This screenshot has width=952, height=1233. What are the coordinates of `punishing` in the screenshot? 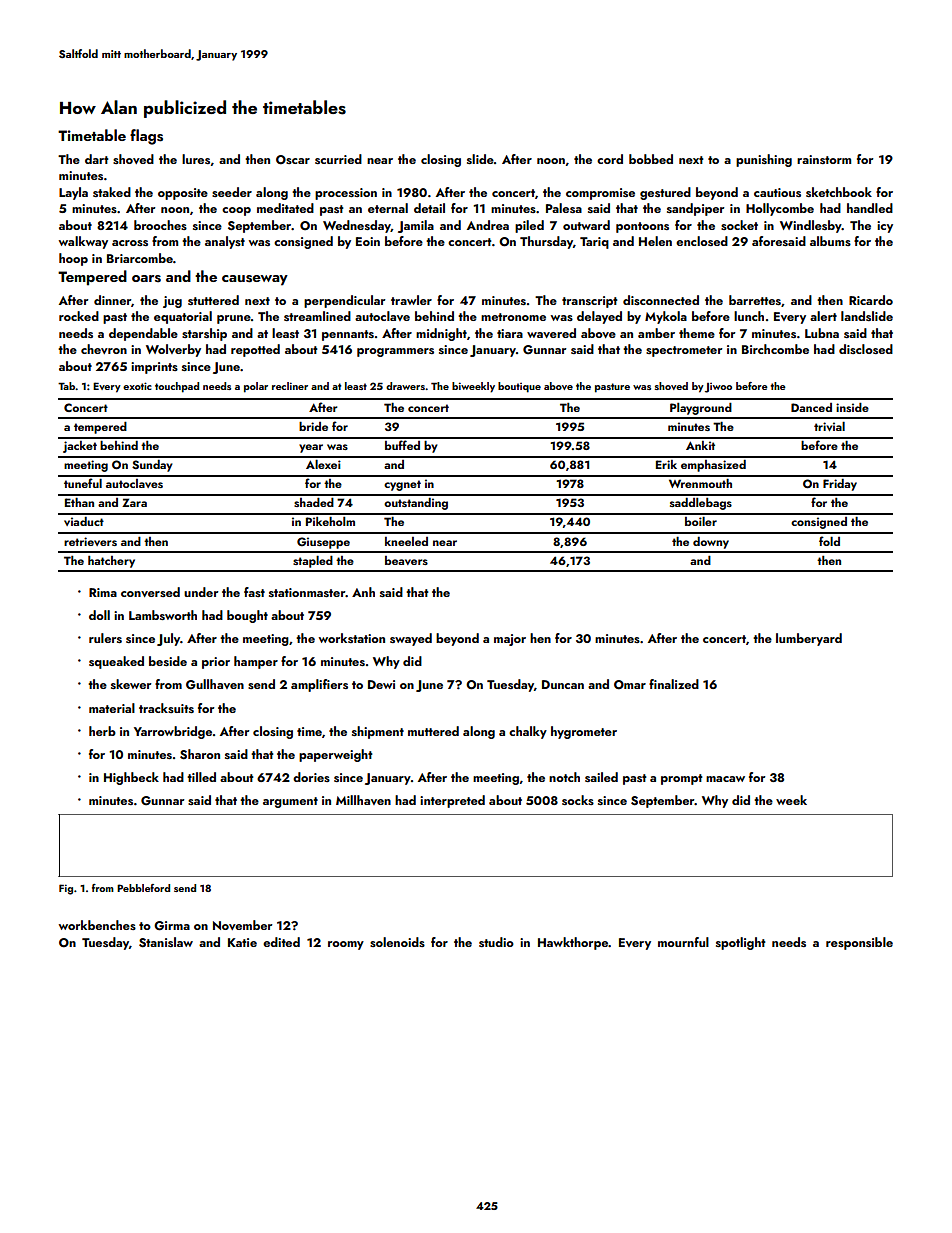 It's located at (764, 160).
